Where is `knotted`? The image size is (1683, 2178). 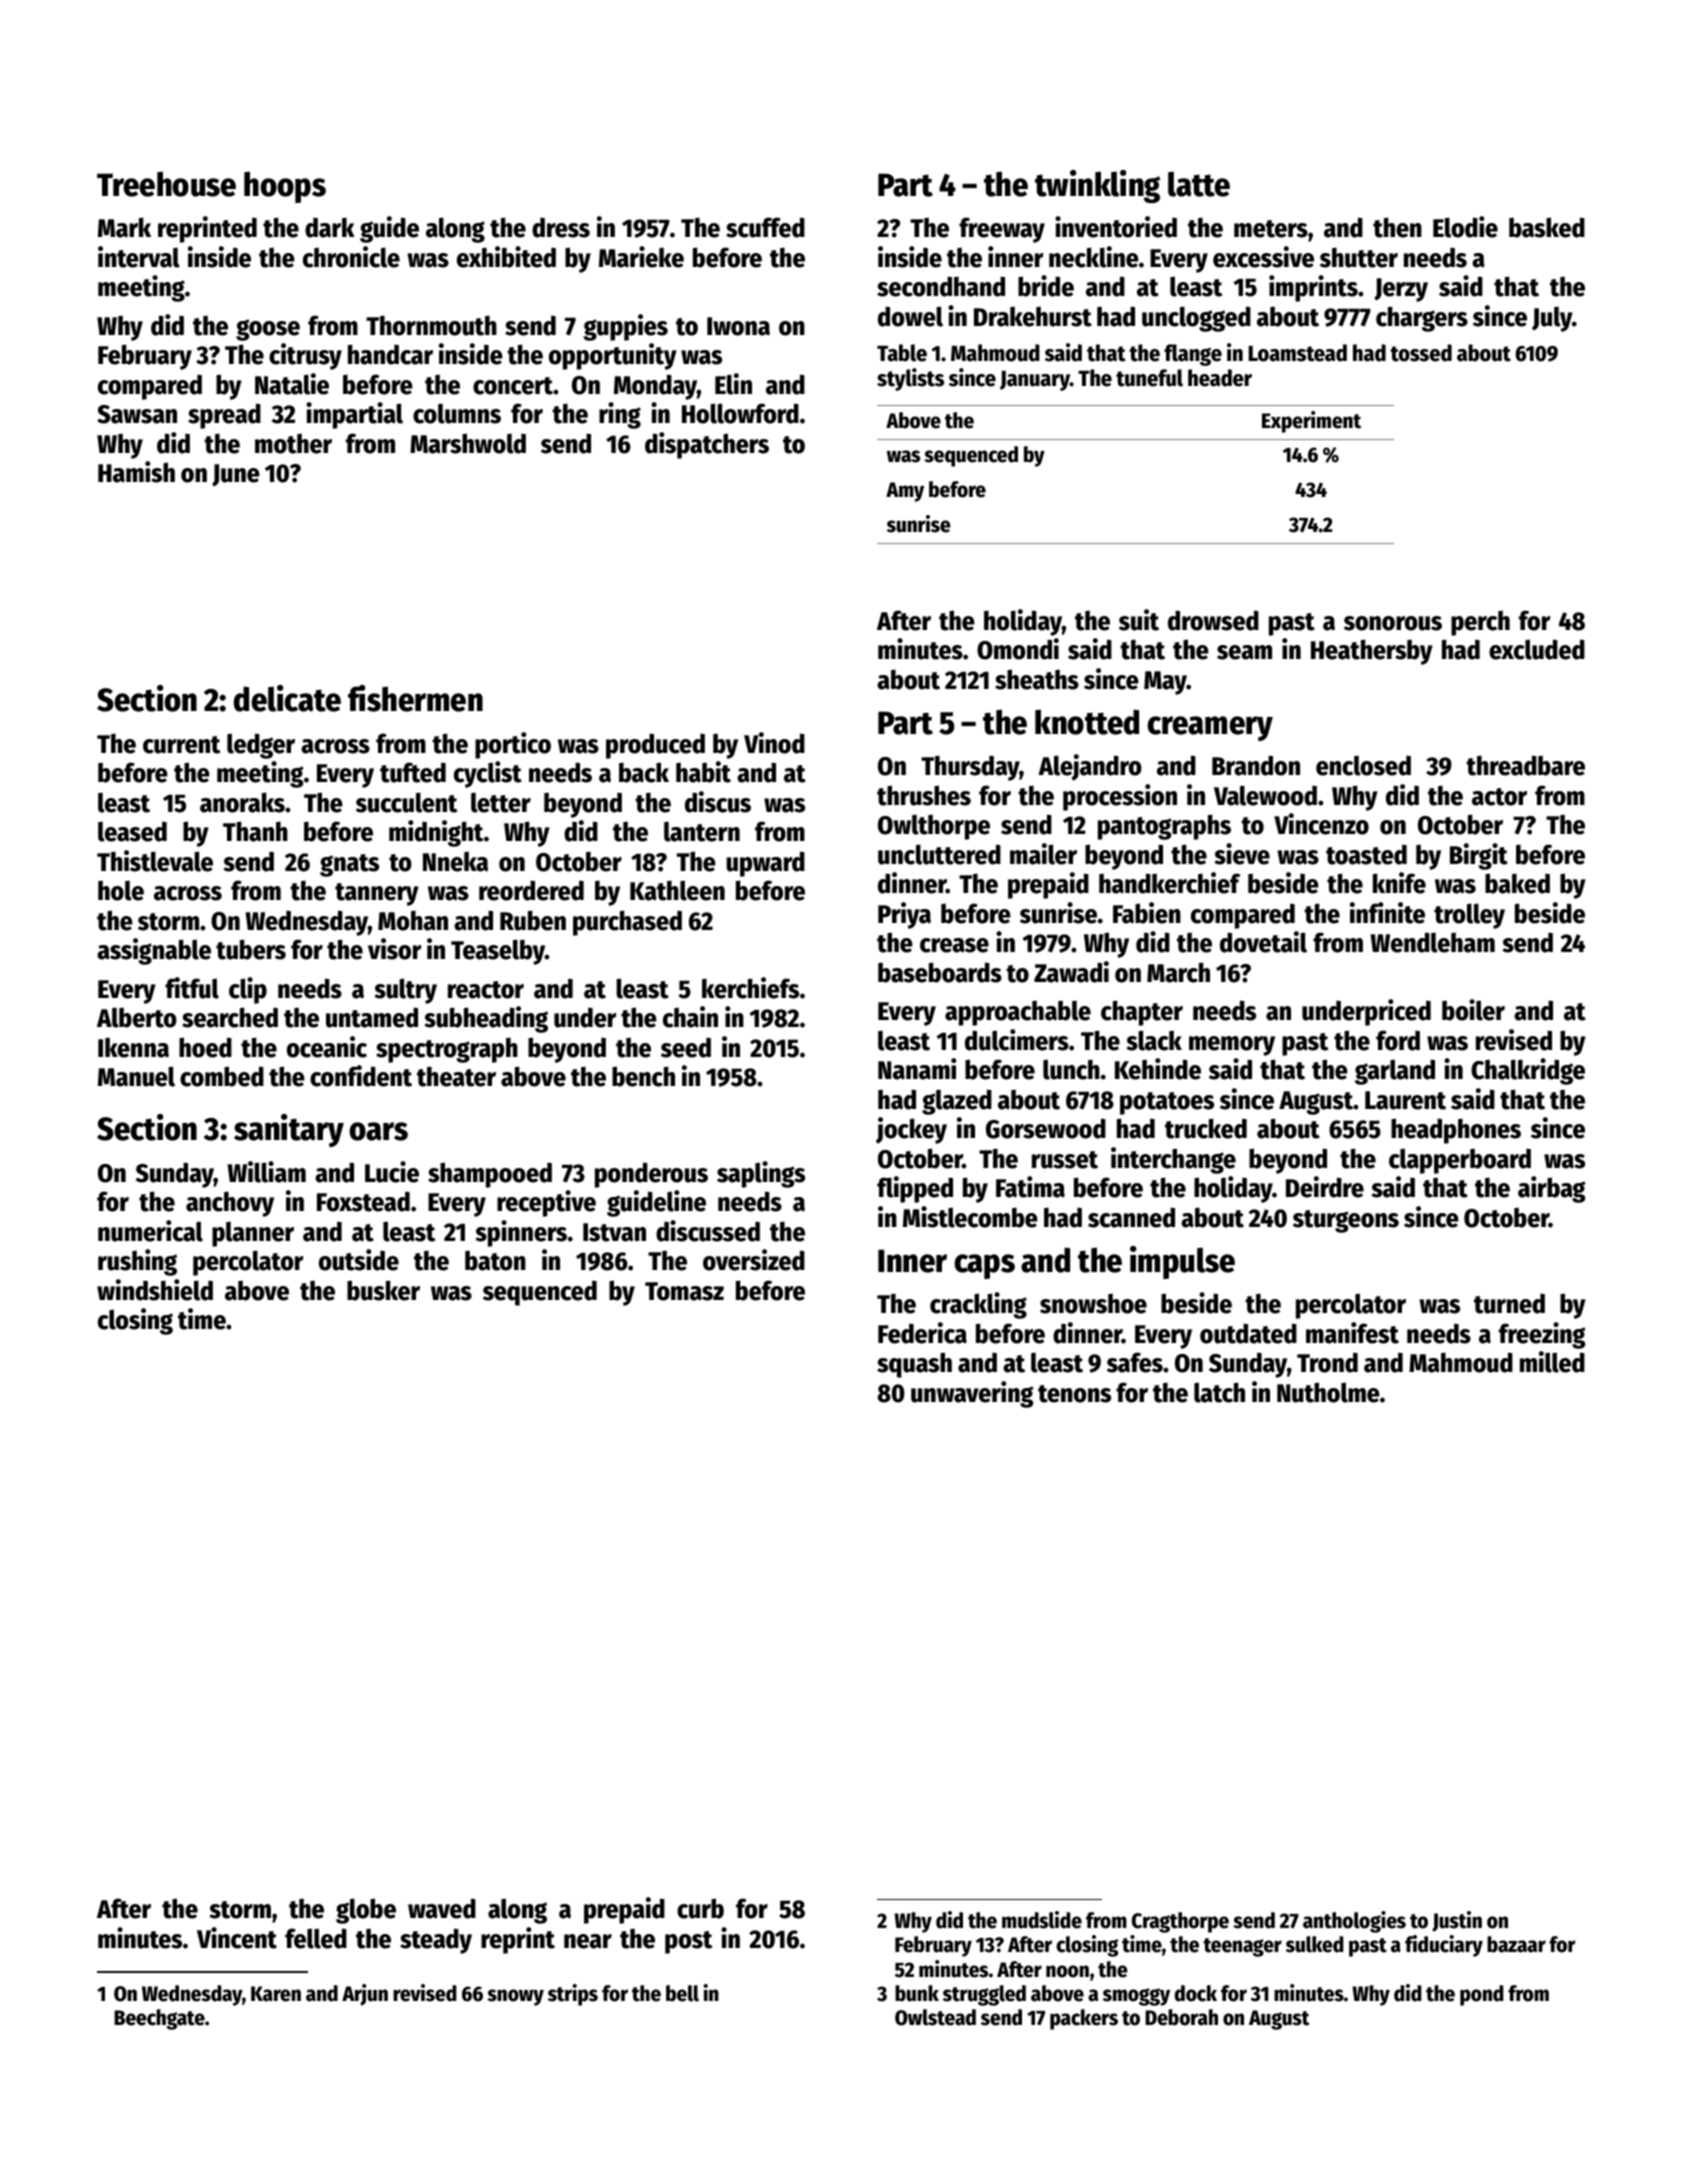
knotted is located at coordinates (1087, 722).
